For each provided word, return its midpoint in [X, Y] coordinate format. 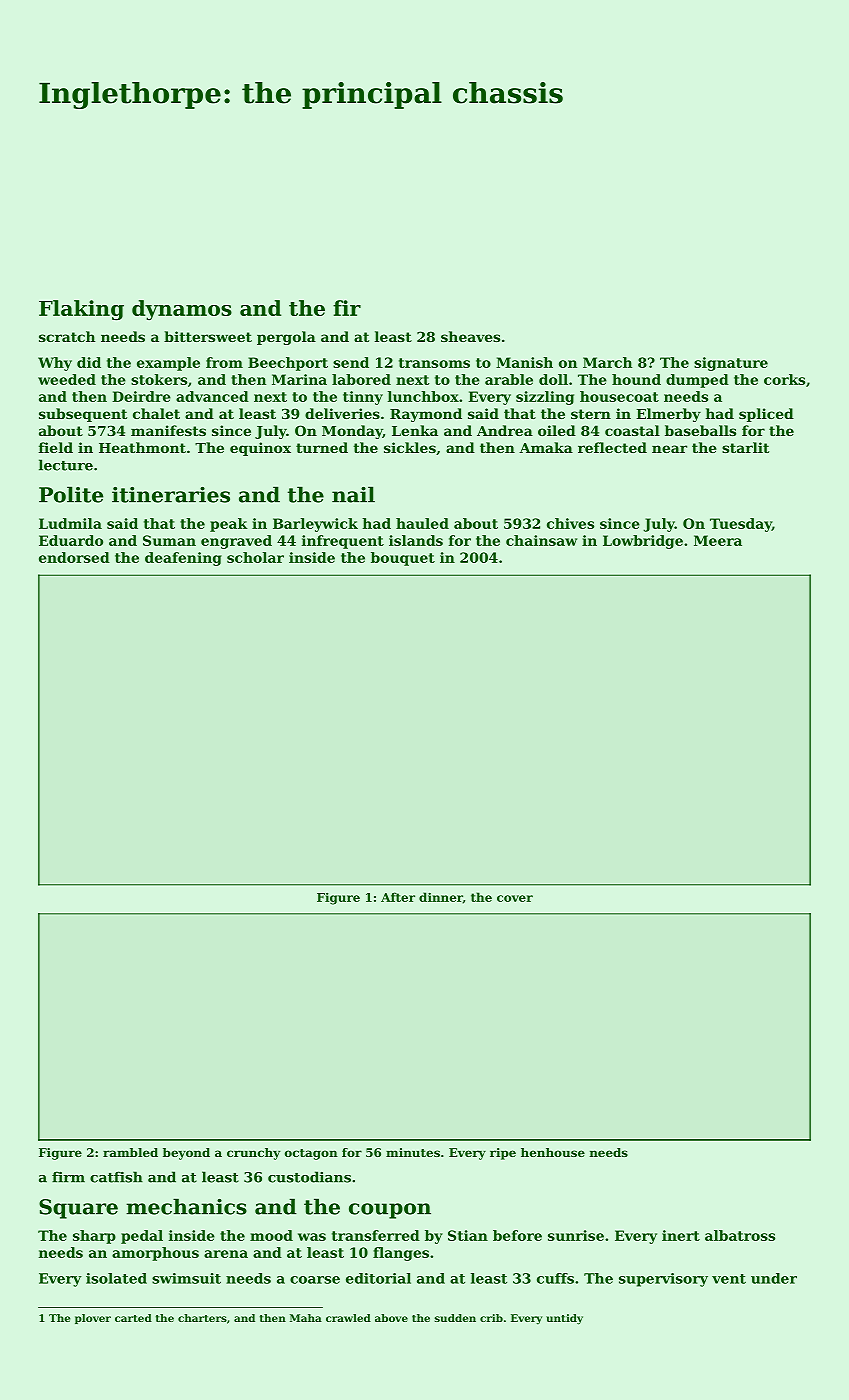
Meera [718, 540]
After [398, 897]
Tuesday [741, 525]
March [607, 362]
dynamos [182, 310]
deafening [183, 559]
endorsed [74, 557]
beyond [186, 1154]
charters [202, 1318]
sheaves [470, 336]
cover [515, 898]
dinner [441, 897]
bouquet [403, 559]
